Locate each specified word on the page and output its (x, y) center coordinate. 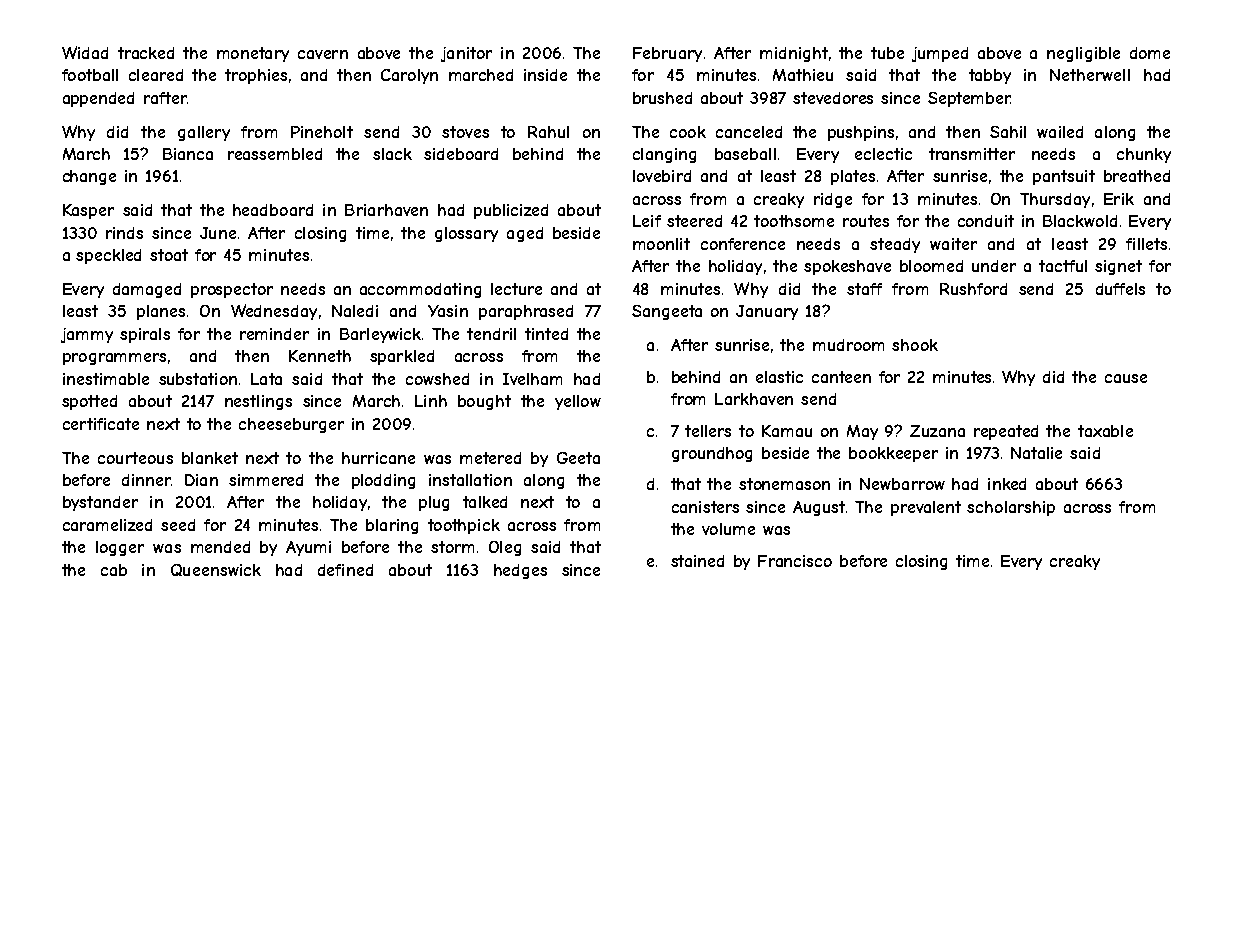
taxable (1105, 431)
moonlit (661, 244)
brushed (662, 98)
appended (98, 99)
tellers (708, 431)
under (994, 266)
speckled (108, 256)
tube (887, 53)
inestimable (106, 379)
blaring (392, 526)
